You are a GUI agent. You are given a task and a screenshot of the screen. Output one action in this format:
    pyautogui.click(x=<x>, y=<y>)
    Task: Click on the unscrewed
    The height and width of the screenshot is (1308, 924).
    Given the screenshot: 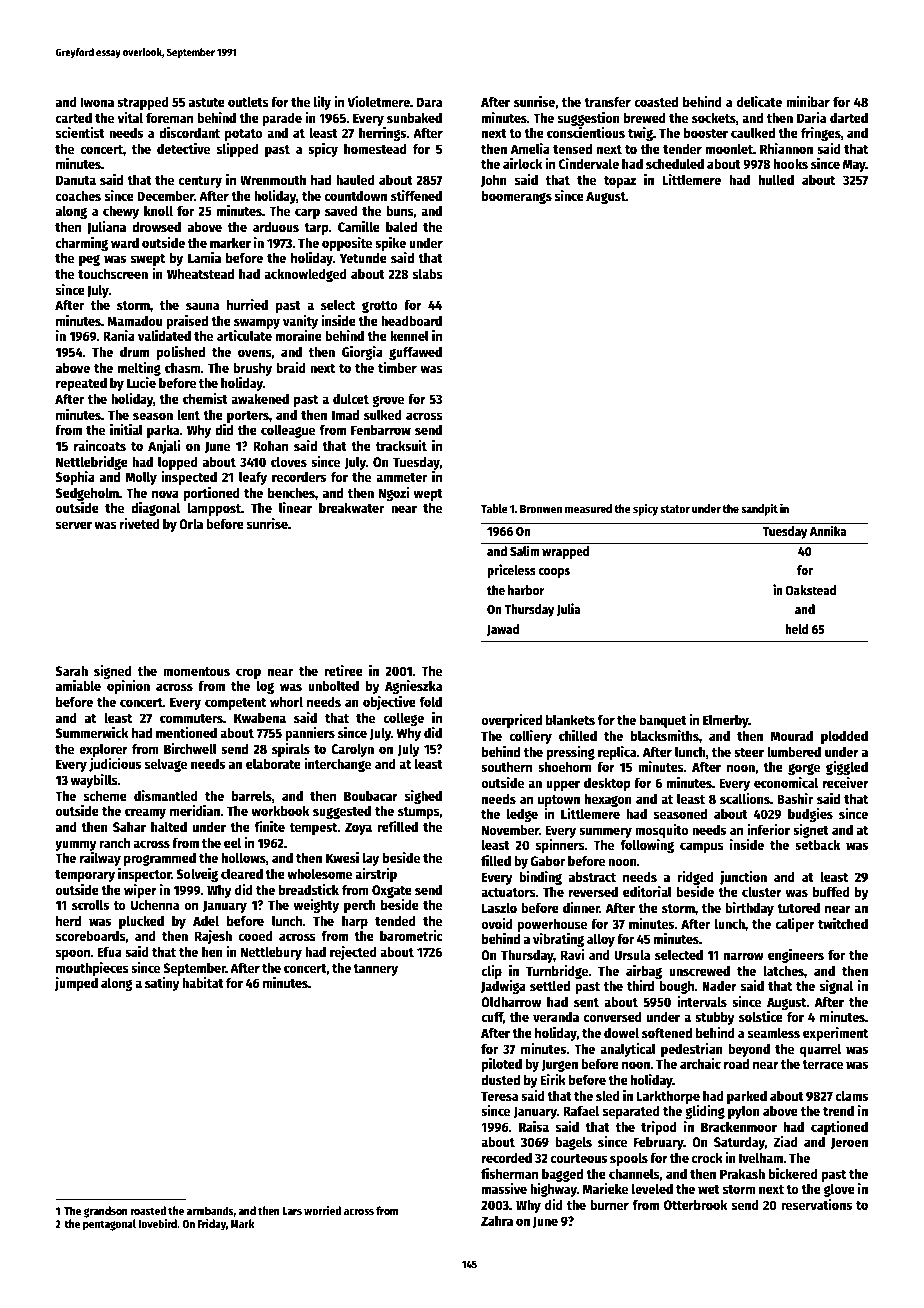 What is the action you would take?
    pyautogui.click(x=699, y=971)
